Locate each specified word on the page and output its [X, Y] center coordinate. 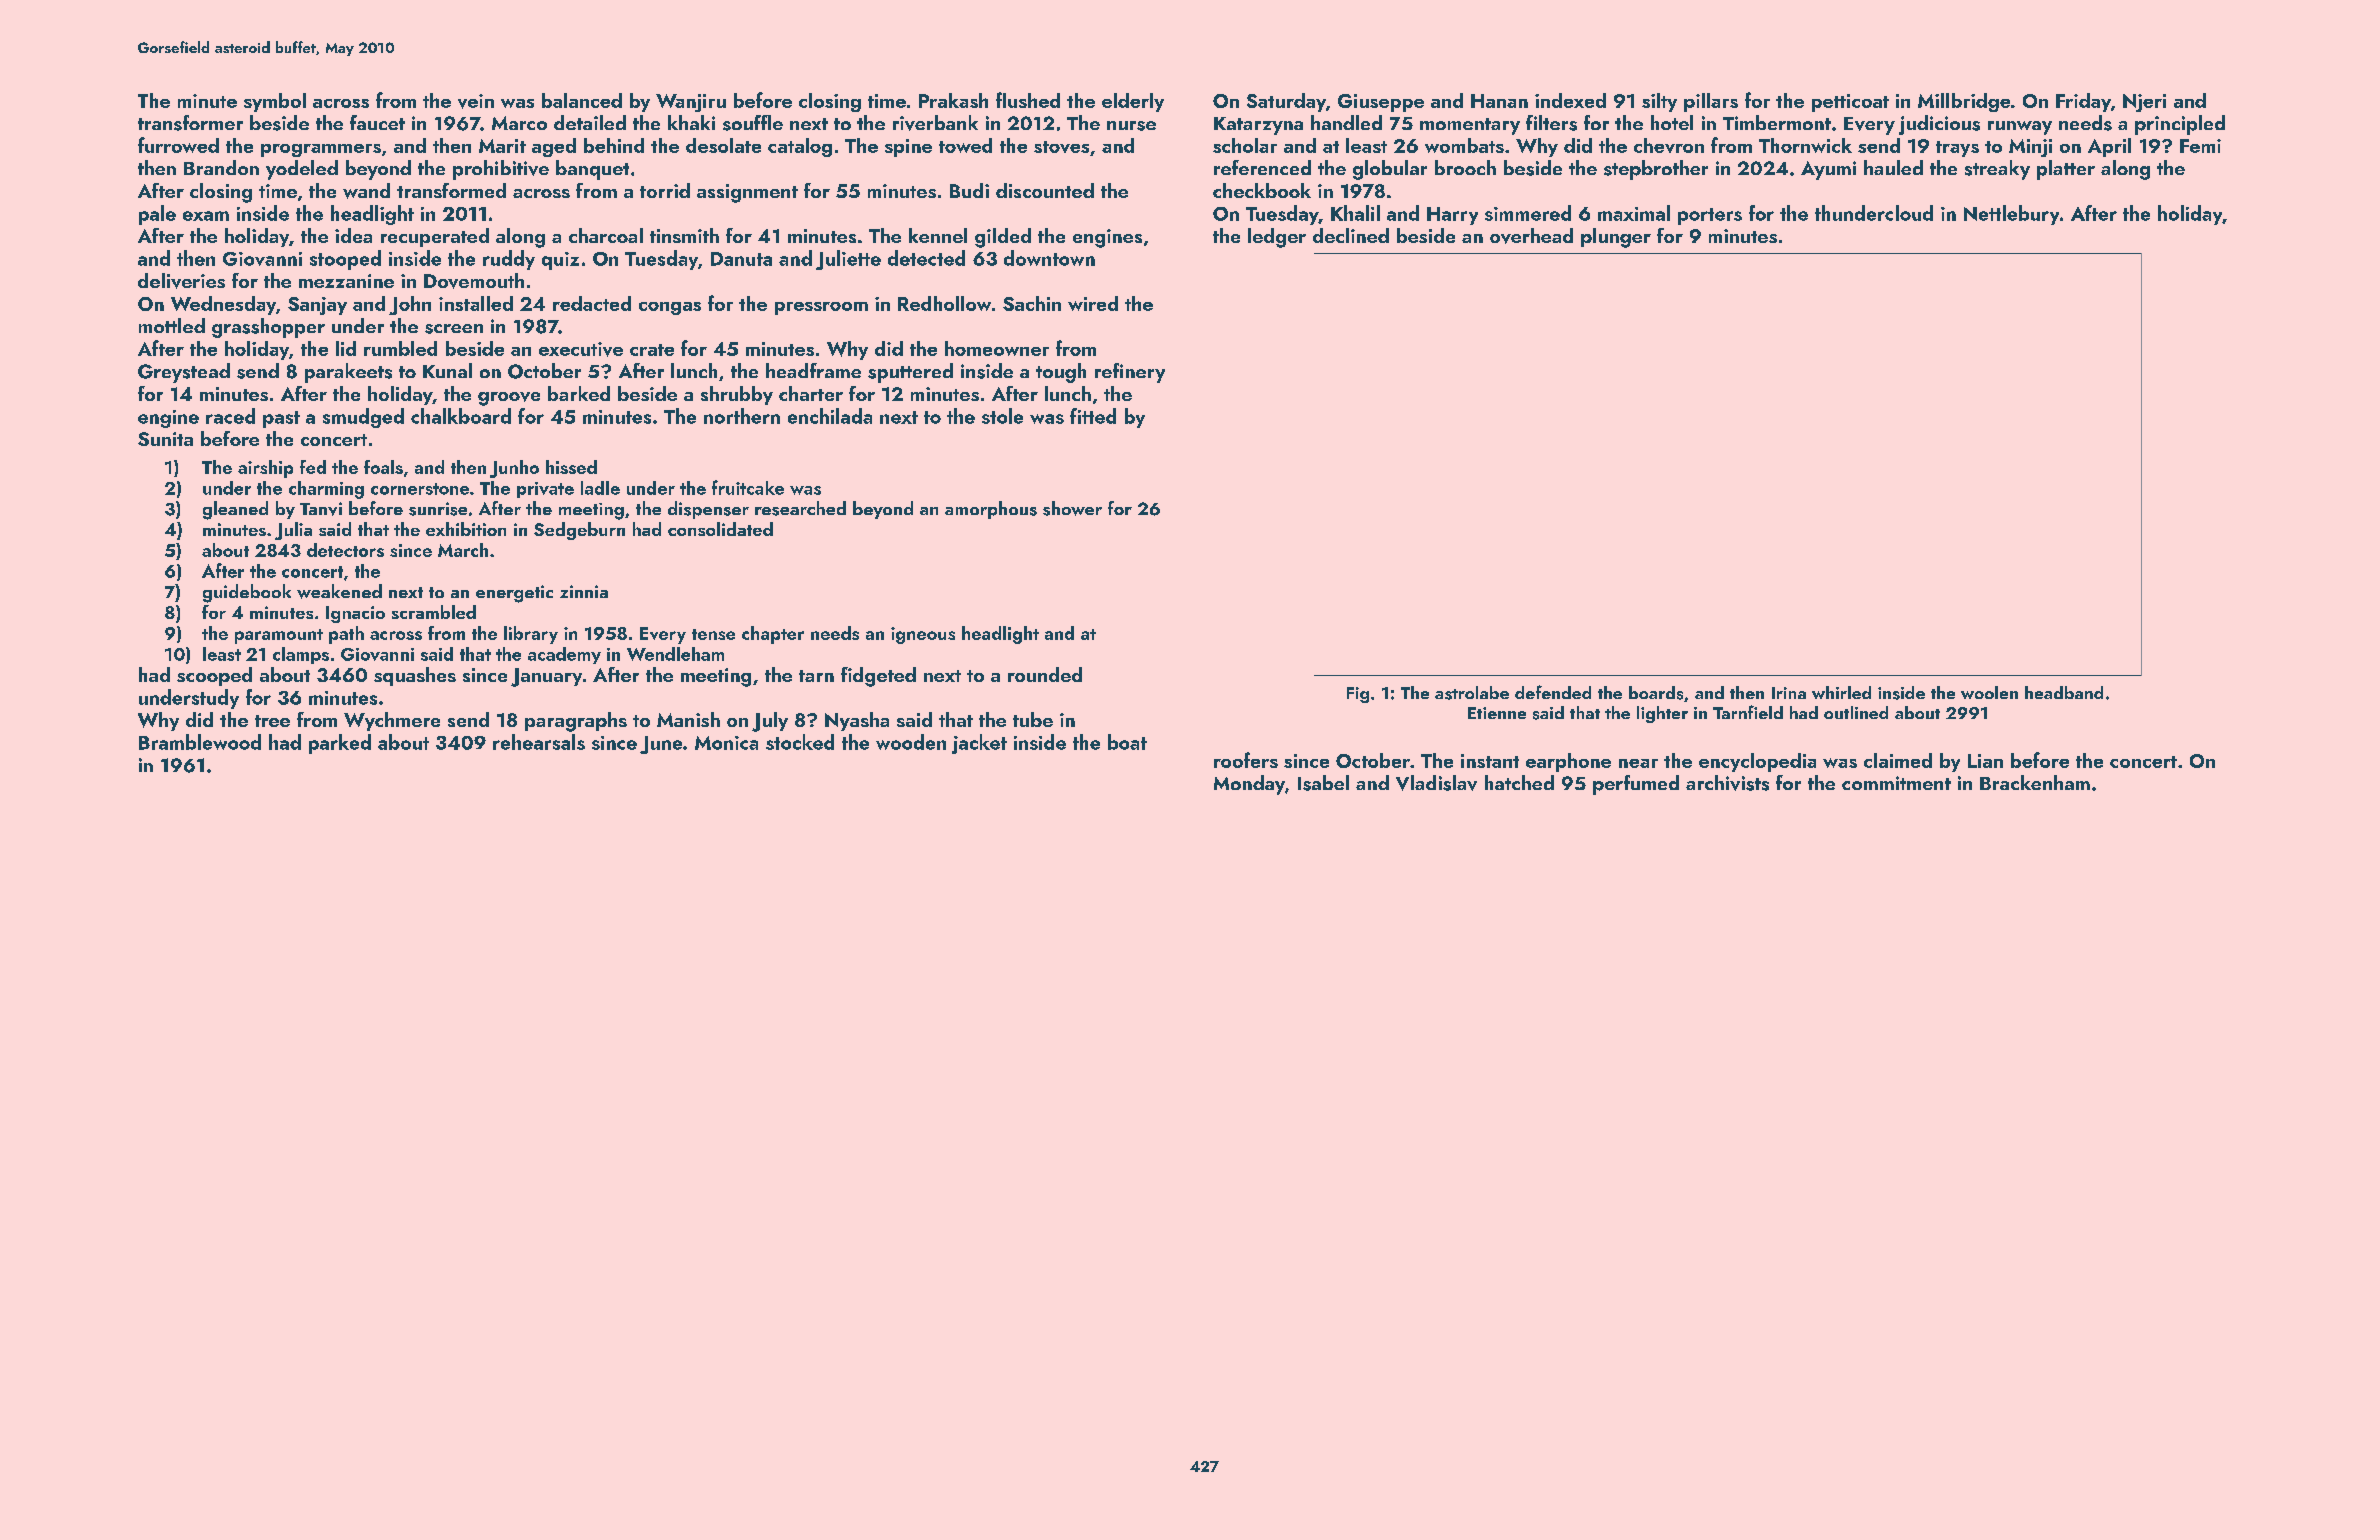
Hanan [1499, 101]
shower [1072, 508]
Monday [1249, 785]
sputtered [910, 373]
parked [340, 744]
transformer [190, 123]
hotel [1672, 122]
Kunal [447, 370]
